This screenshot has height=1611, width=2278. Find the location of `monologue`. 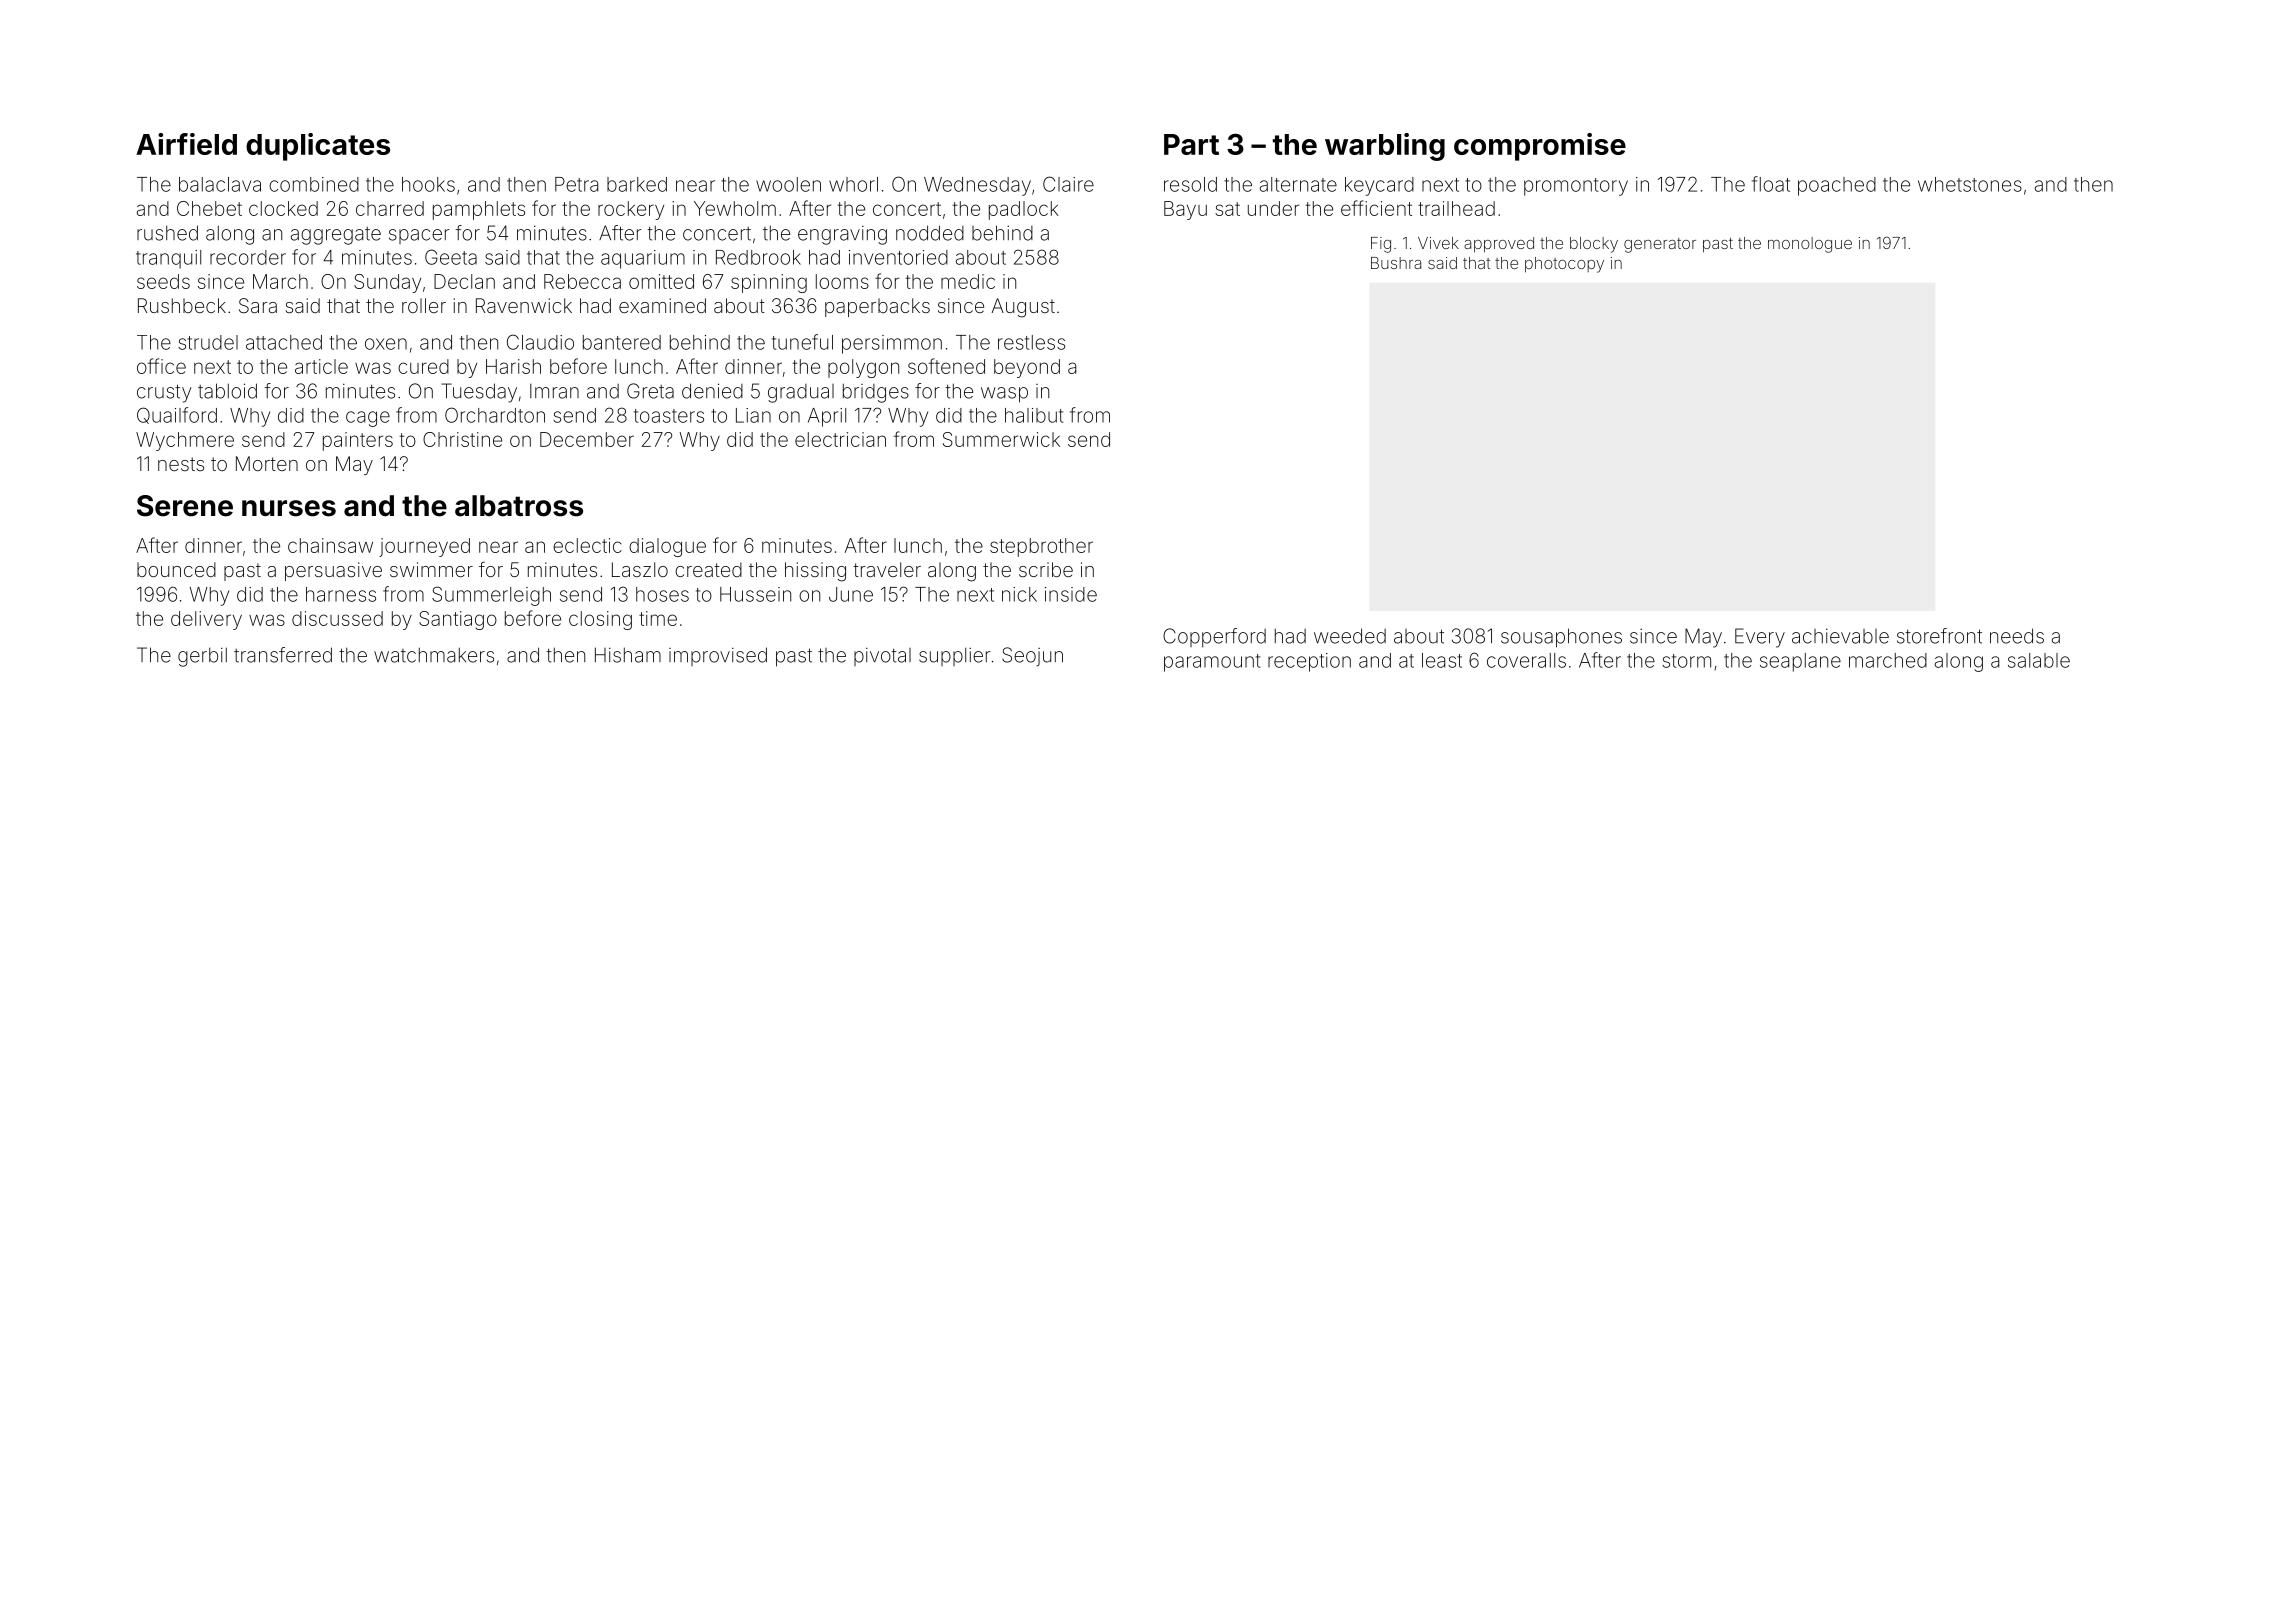

monologue is located at coordinates (1810, 245).
